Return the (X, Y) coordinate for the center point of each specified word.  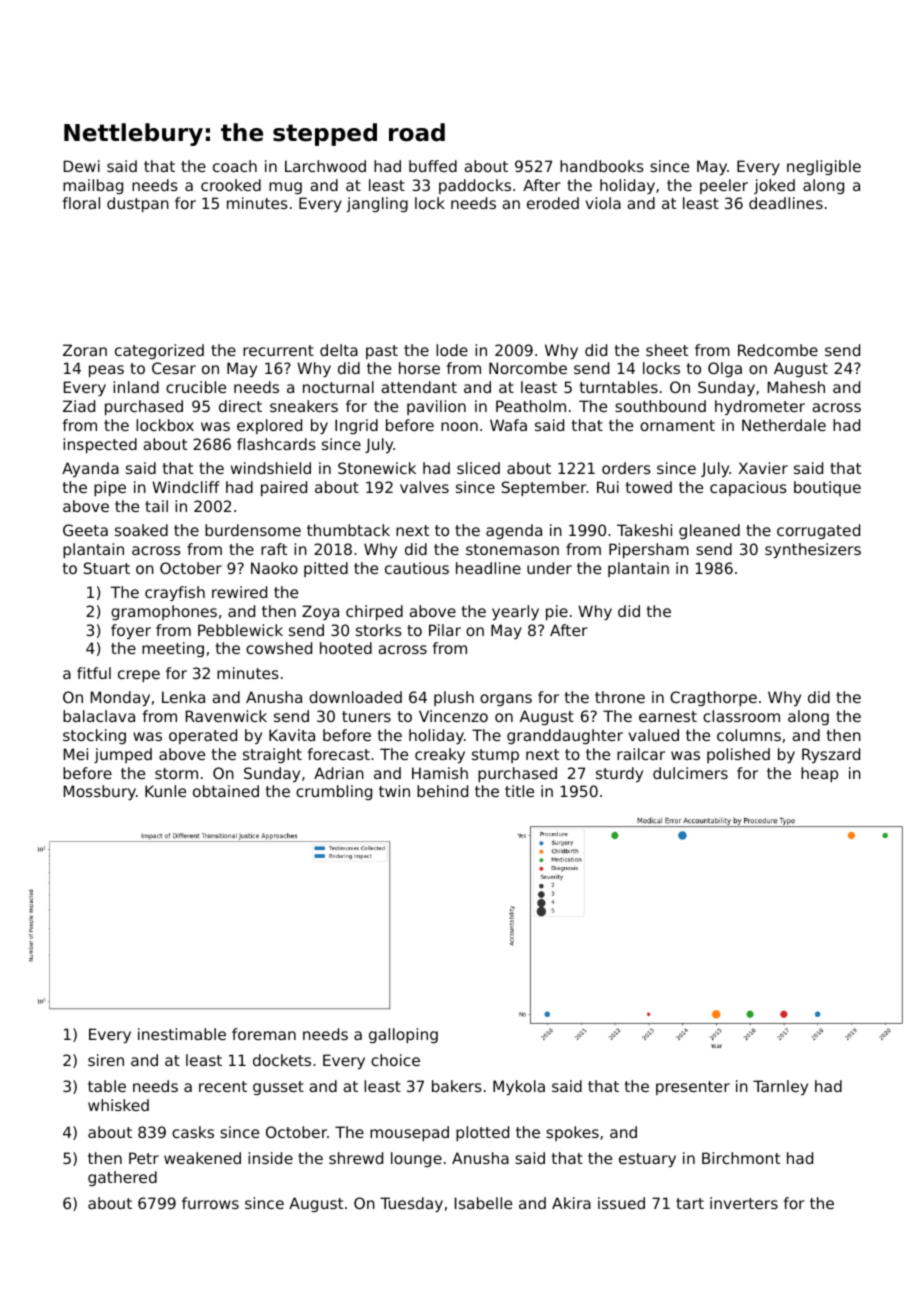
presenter (693, 1088)
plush (454, 698)
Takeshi (644, 530)
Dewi (82, 166)
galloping (403, 1035)
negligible (824, 167)
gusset (278, 1088)
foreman (264, 1034)
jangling (377, 204)
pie (557, 612)
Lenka (183, 697)
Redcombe (778, 350)
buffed (433, 166)
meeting (173, 649)
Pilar (445, 630)
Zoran (85, 350)
